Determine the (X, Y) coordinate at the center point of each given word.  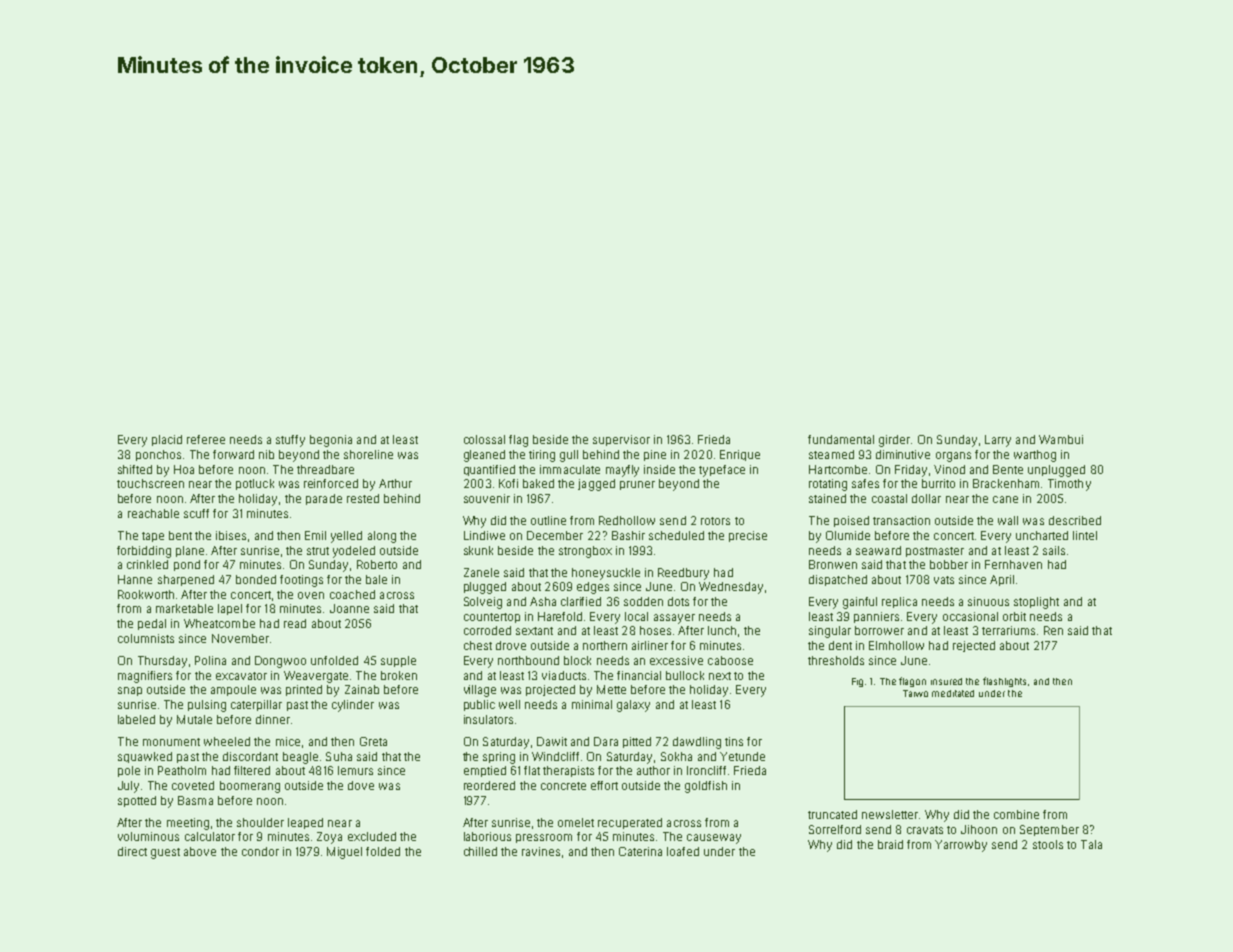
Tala (1091, 844)
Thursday (162, 662)
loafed (683, 851)
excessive (676, 660)
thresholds (836, 660)
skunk (478, 550)
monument (171, 742)
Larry (998, 441)
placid (167, 440)
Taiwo (915, 693)
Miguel (344, 853)
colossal (484, 439)
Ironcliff (706, 770)
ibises (231, 535)
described (1075, 520)
